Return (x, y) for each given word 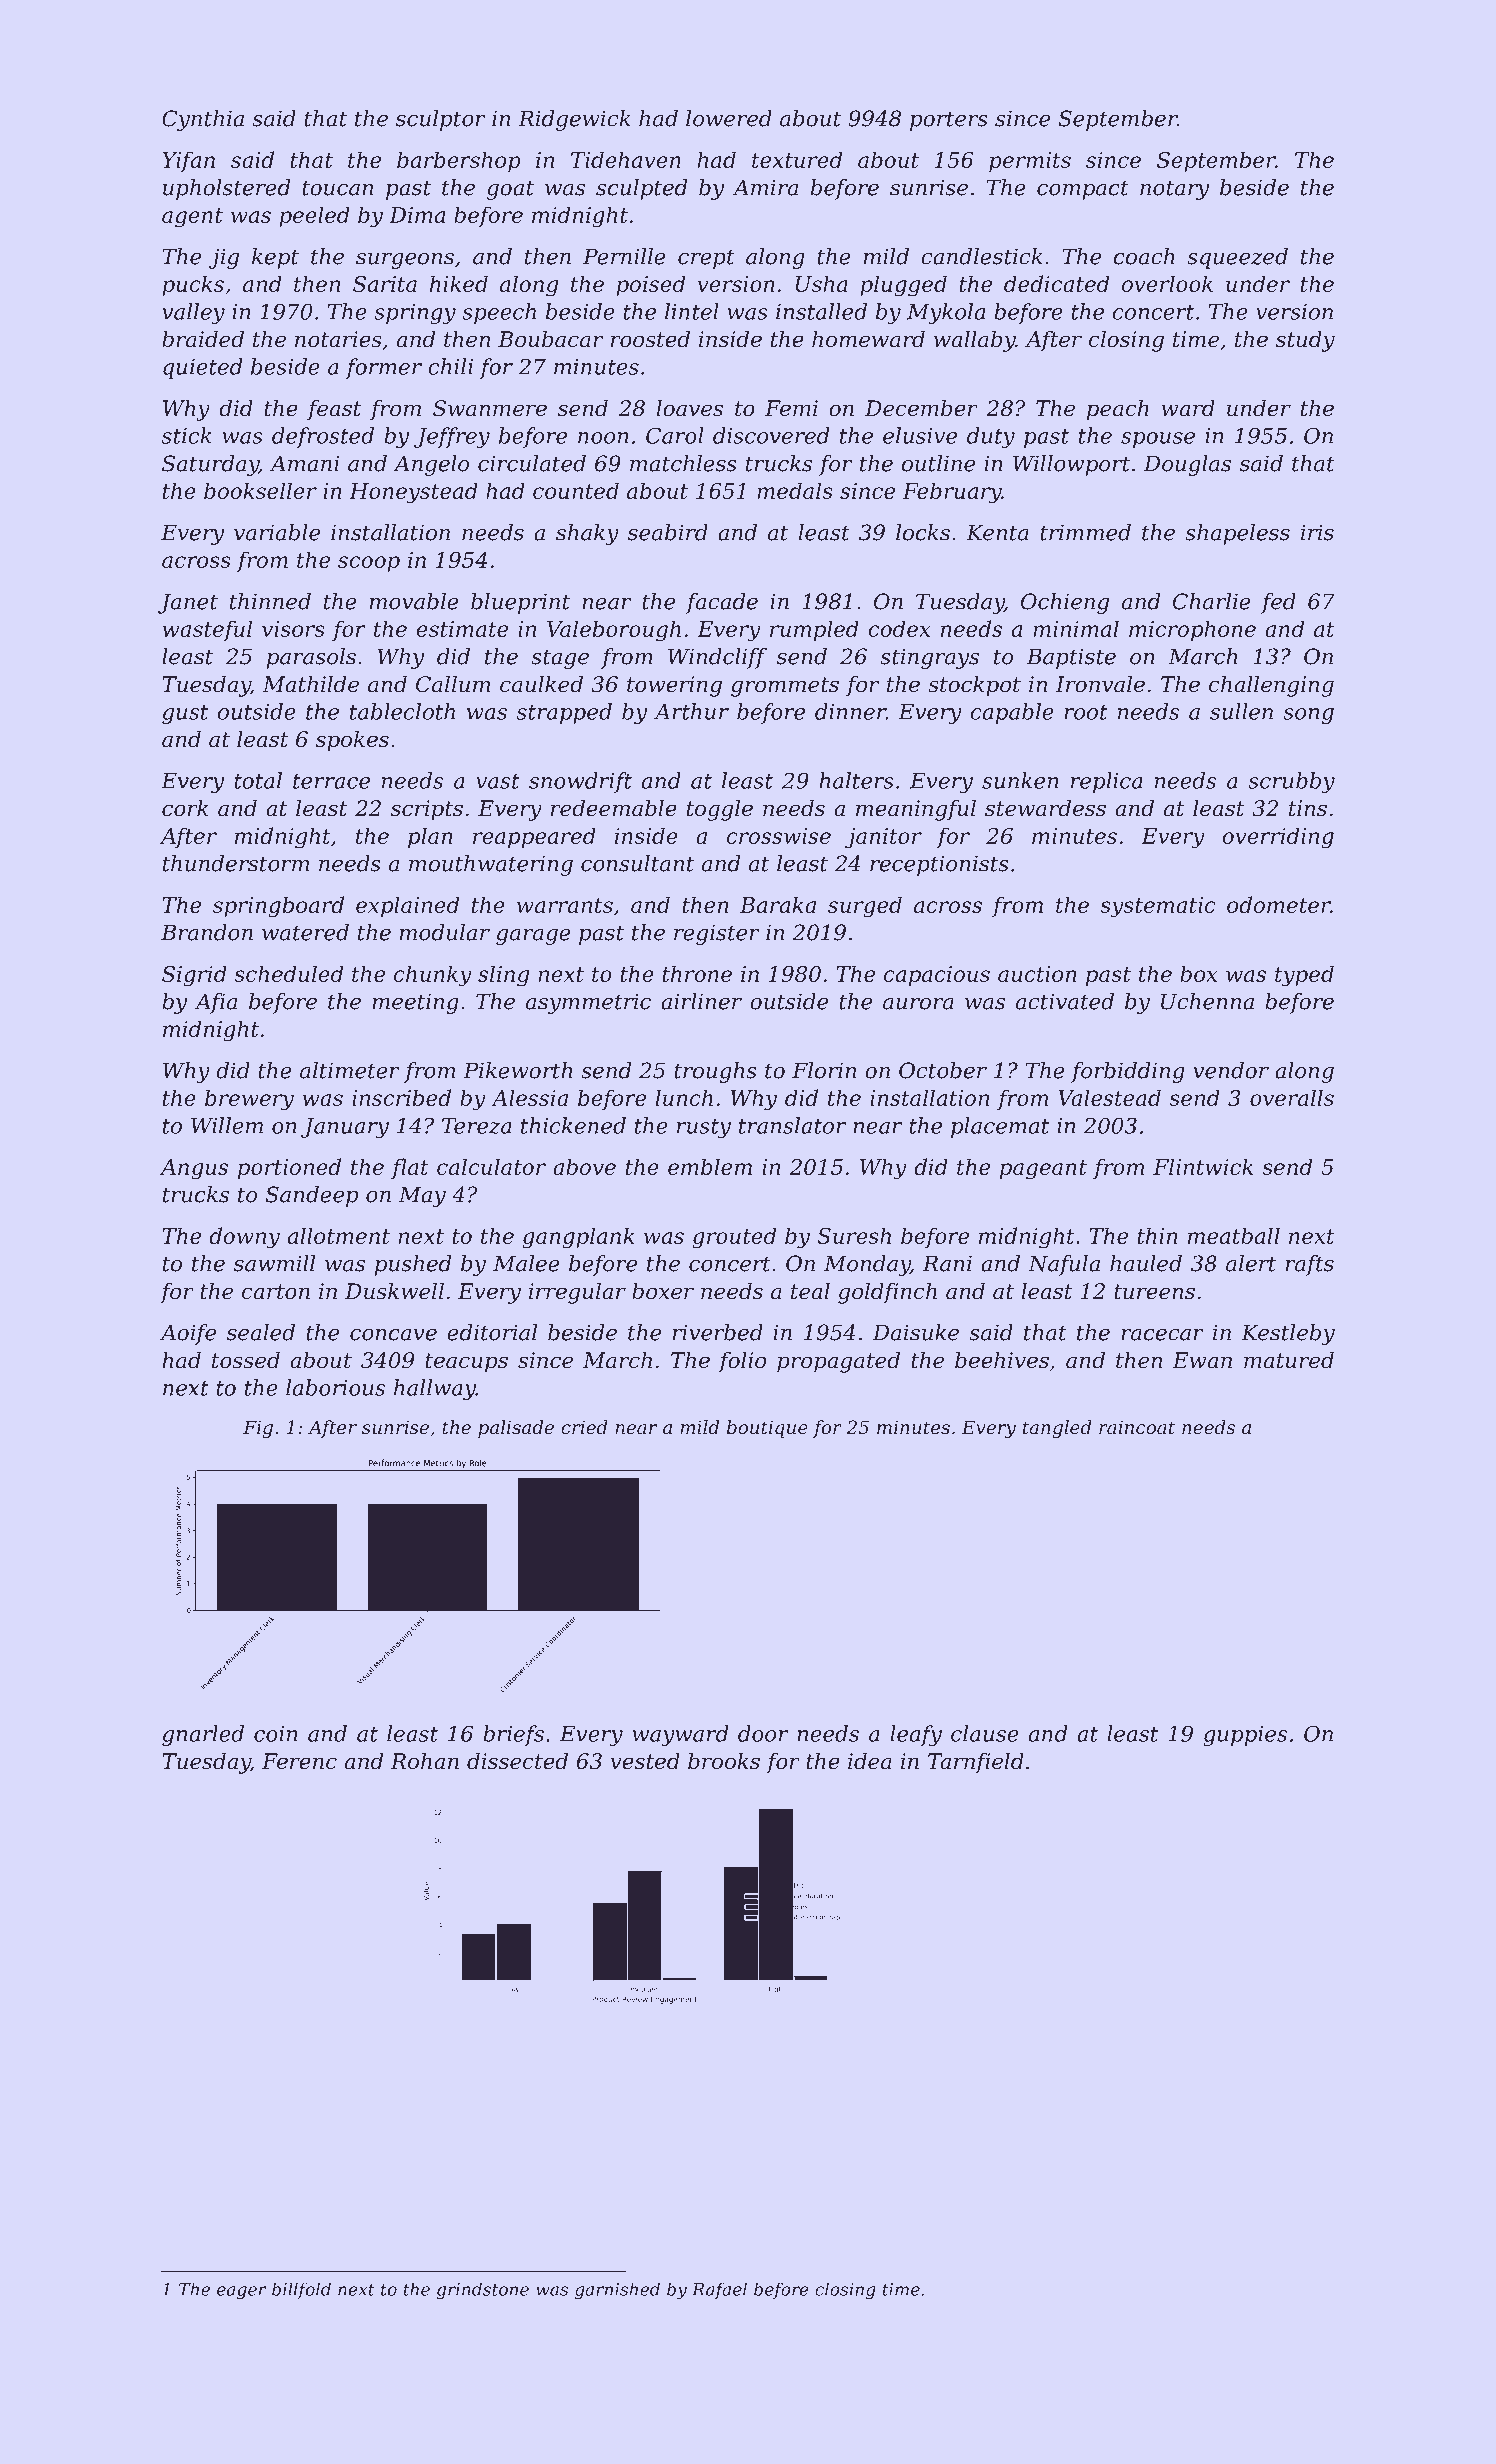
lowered (729, 118)
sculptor (441, 120)
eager (242, 2293)
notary (1174, 190)
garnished (617, 2291)
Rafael (719, 2291)
